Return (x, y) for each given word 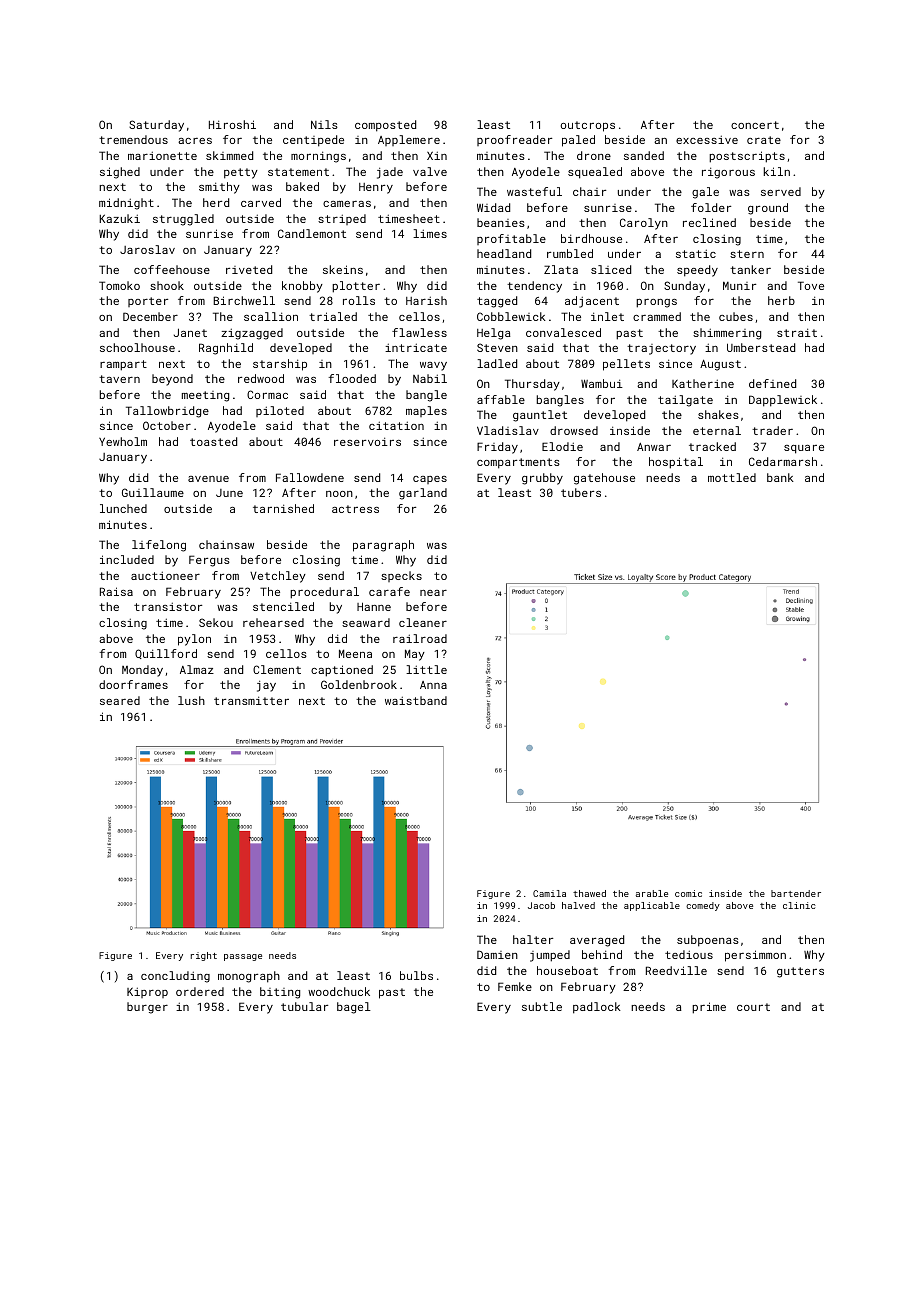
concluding (175, 977)
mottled (732, 477)
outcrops (588, 126)
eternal (717, 430)
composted (385, 126)
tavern (119, 379)
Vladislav (508, 430)
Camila (549, 893)
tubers (581, 492)
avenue (208, 479)
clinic (799, 905)
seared (120, 700)
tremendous (133, 139)
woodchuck (339, 991)
